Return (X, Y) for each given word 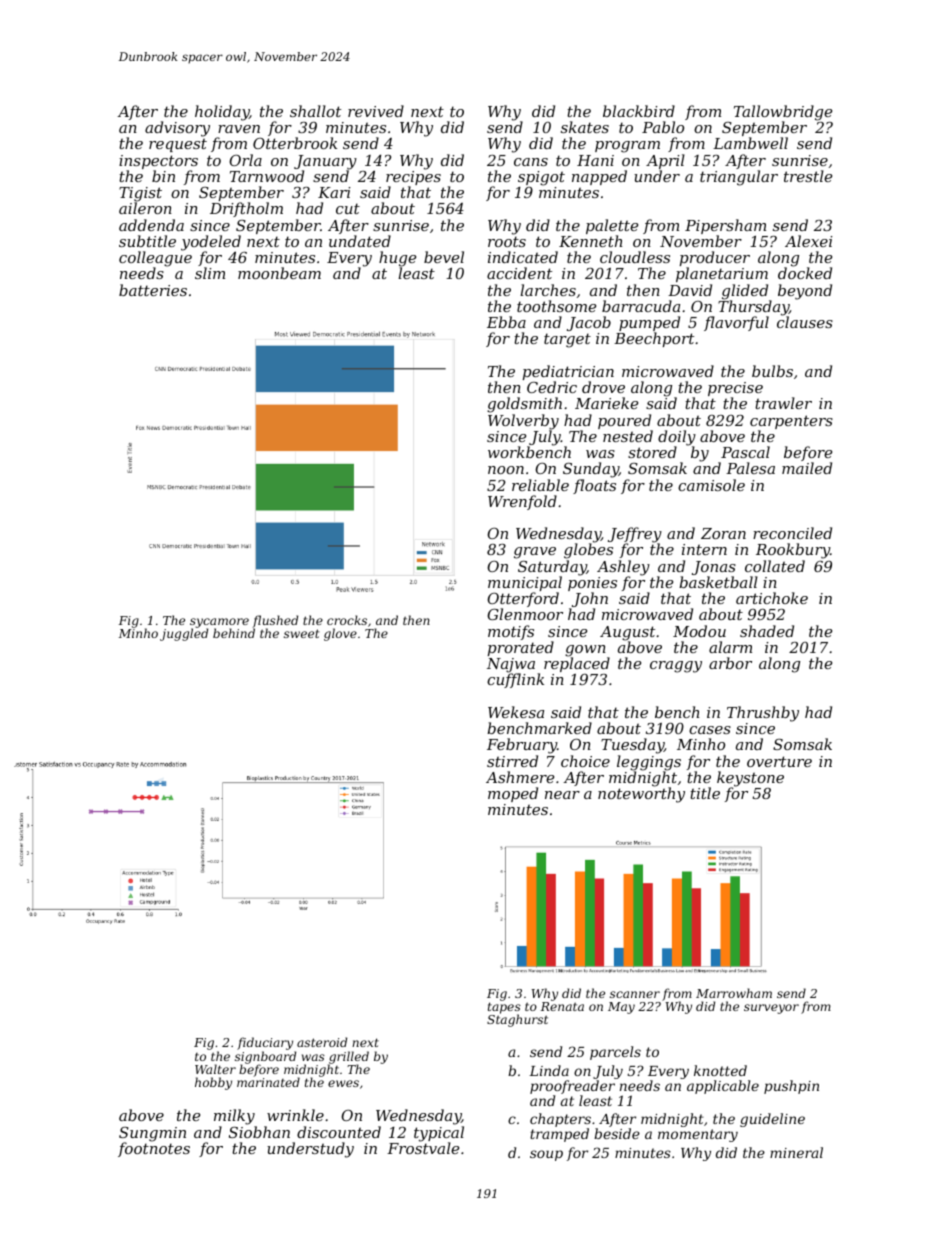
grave (535, 553)
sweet (302, 633)
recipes (413, 178)
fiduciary (265, 1043)
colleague (155, 259)
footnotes (154, 1149)
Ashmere (520, 777)
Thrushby (763, 714)
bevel (444, 257)
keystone (750, 779)
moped (513, 794)
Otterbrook (295, 143)
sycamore (219, 623)
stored (652, 452)
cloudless (635, 257)
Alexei (808, 241)
